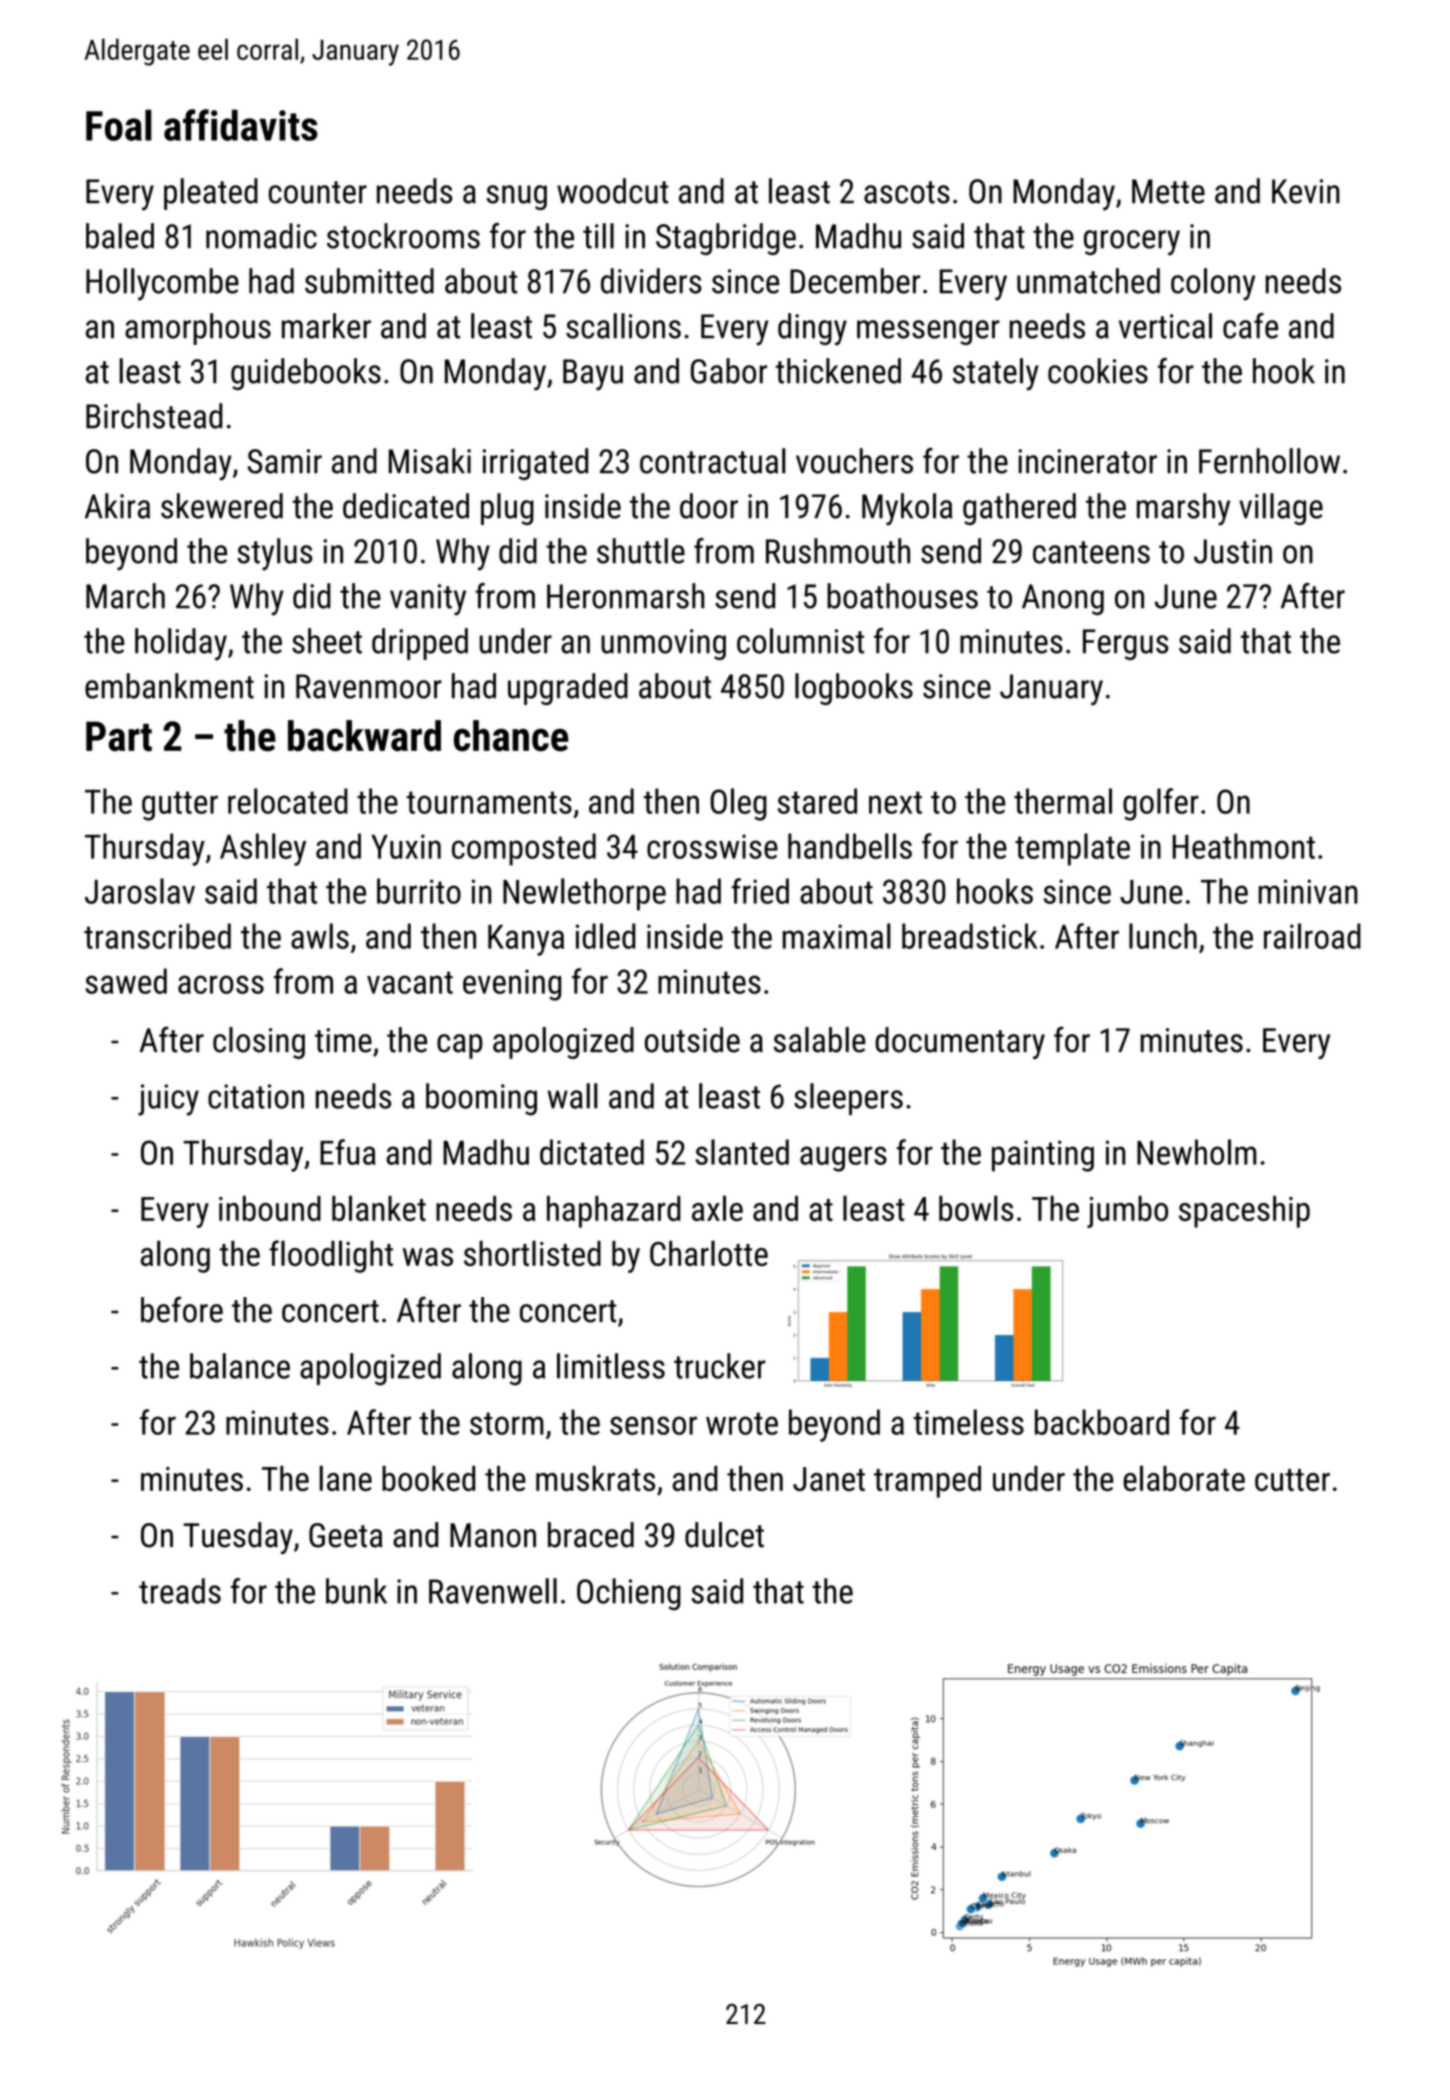 The width and height of the screenshot is (1450, 2100). Describe the element at coordinates (117, 506) in the screenshot. I see `Akira` at that location.
